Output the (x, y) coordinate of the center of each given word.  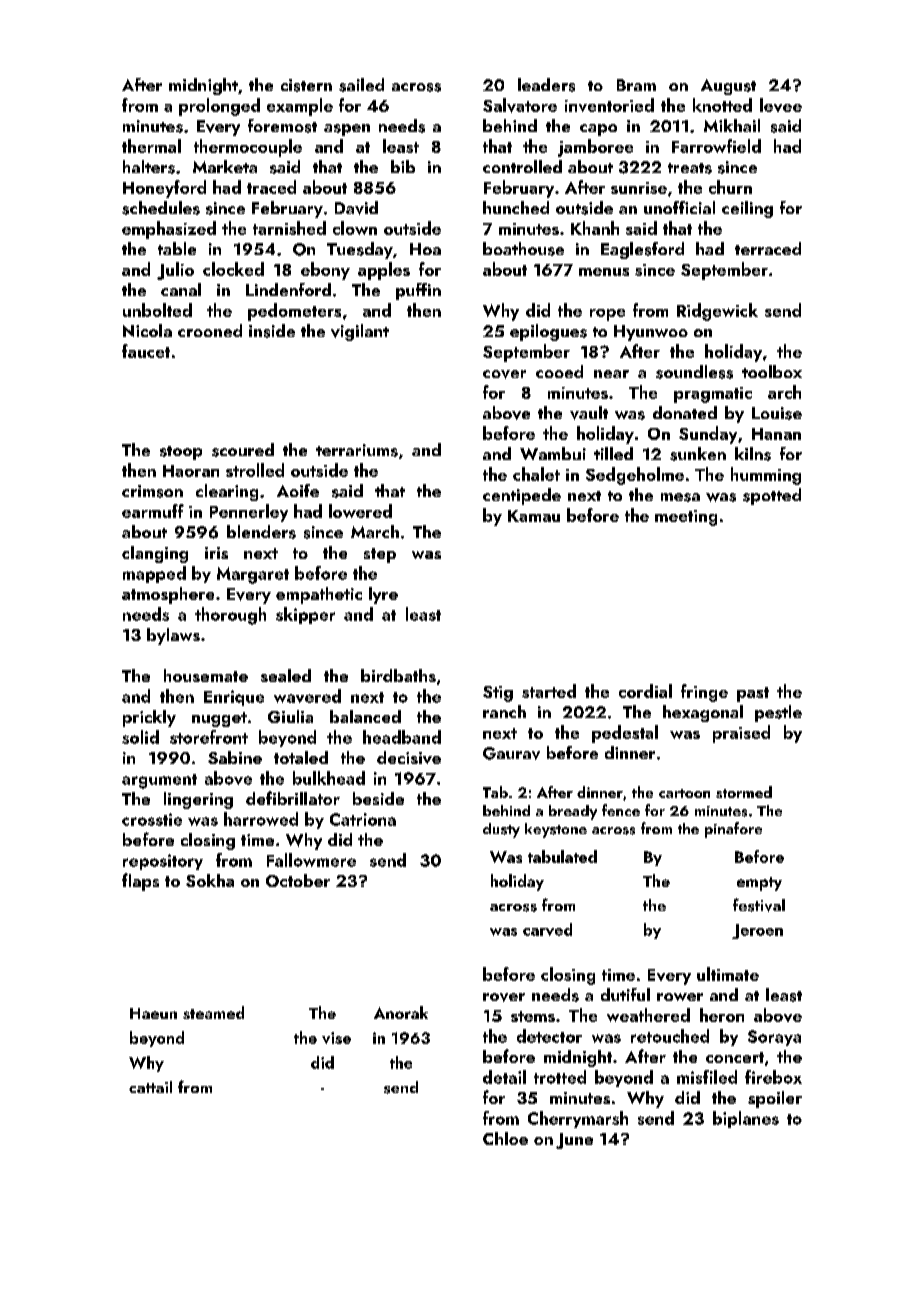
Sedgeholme (635, 476)
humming (766, 476)
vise (336, 1038)
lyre (383, 595)
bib (403, 166)
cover (504, 374)
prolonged (219, 107)
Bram (636, 85)
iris (216, 553)
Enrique (234, 698)
